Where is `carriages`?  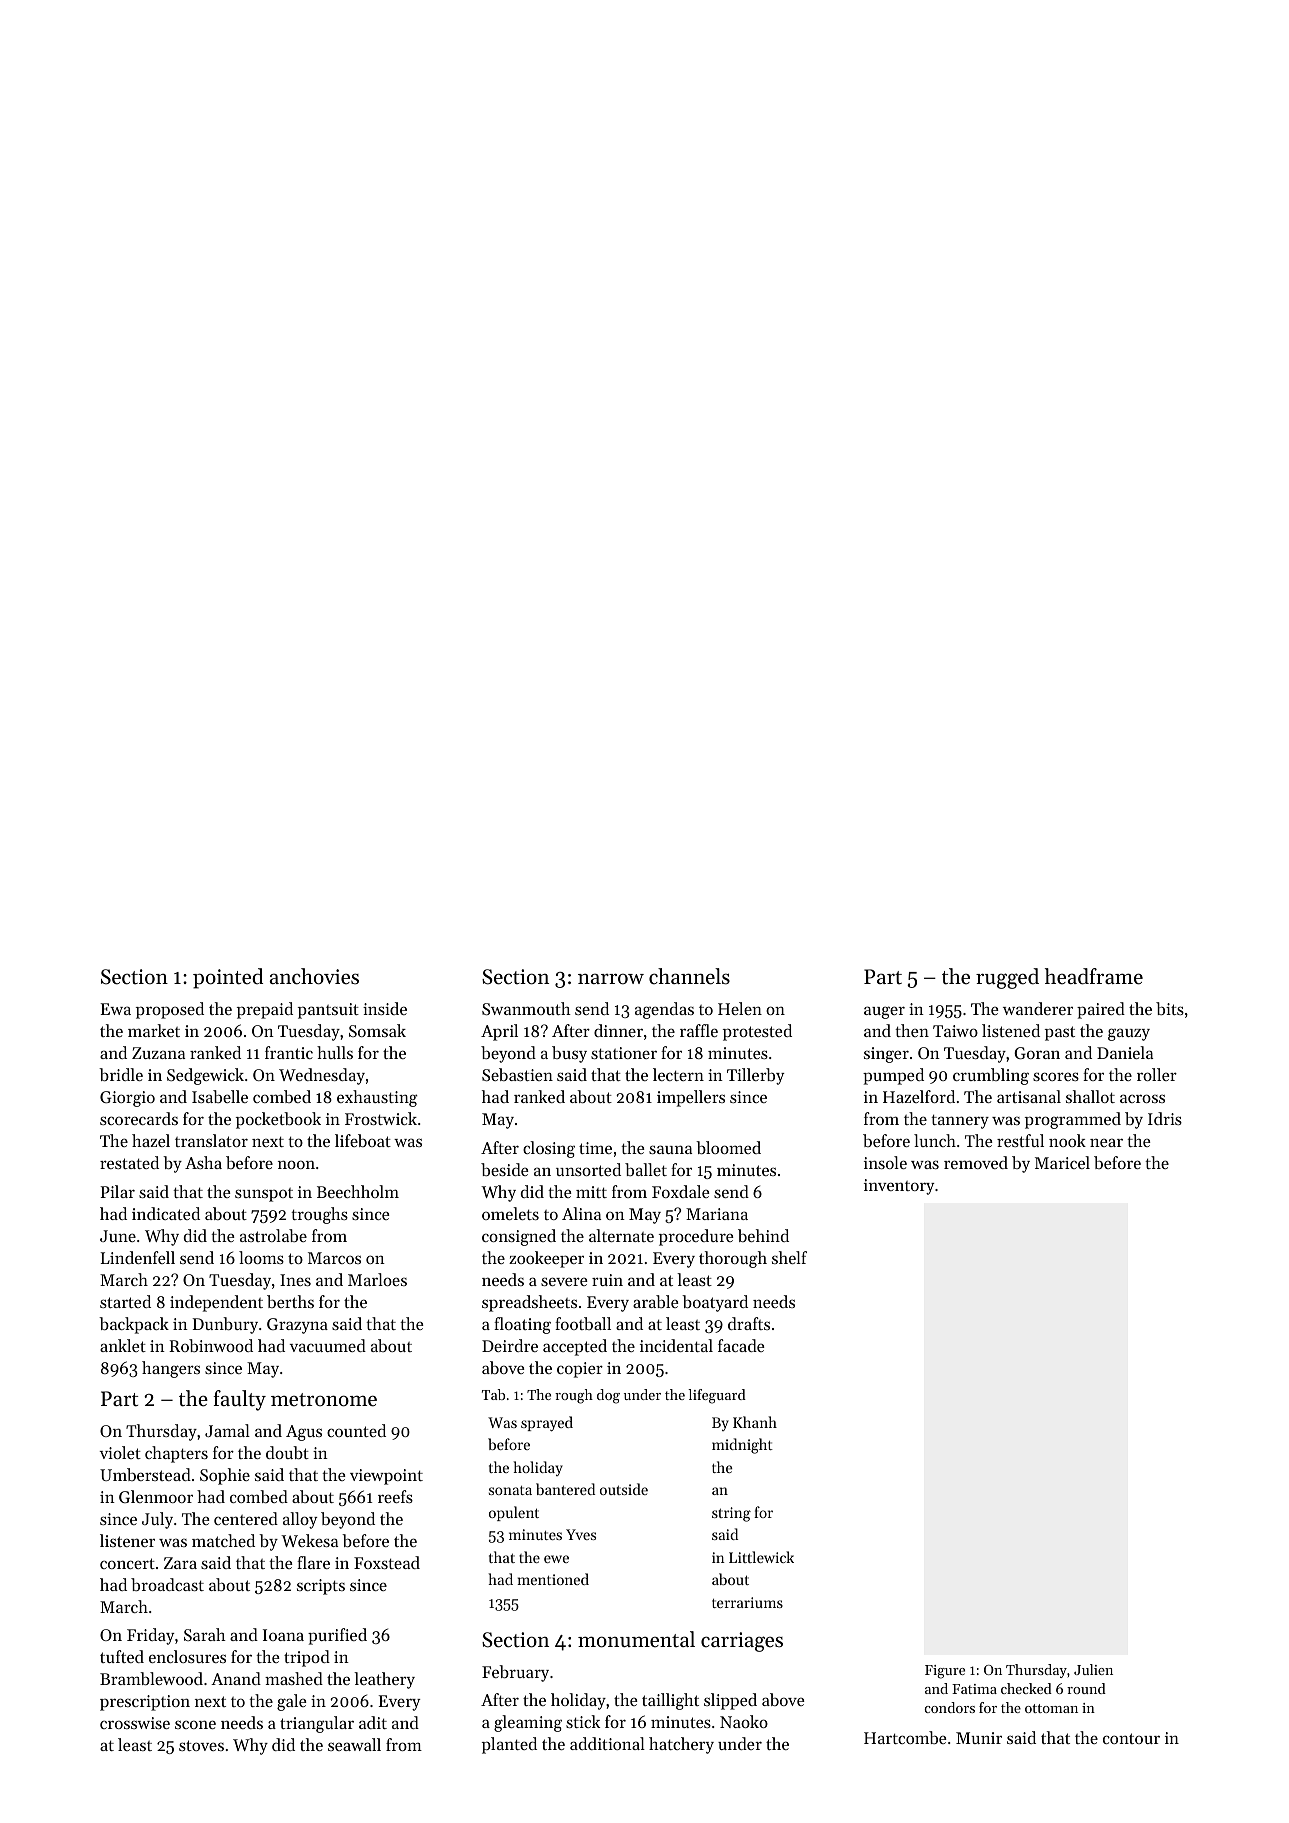
carriages is located at coordinates (742, 1642).
